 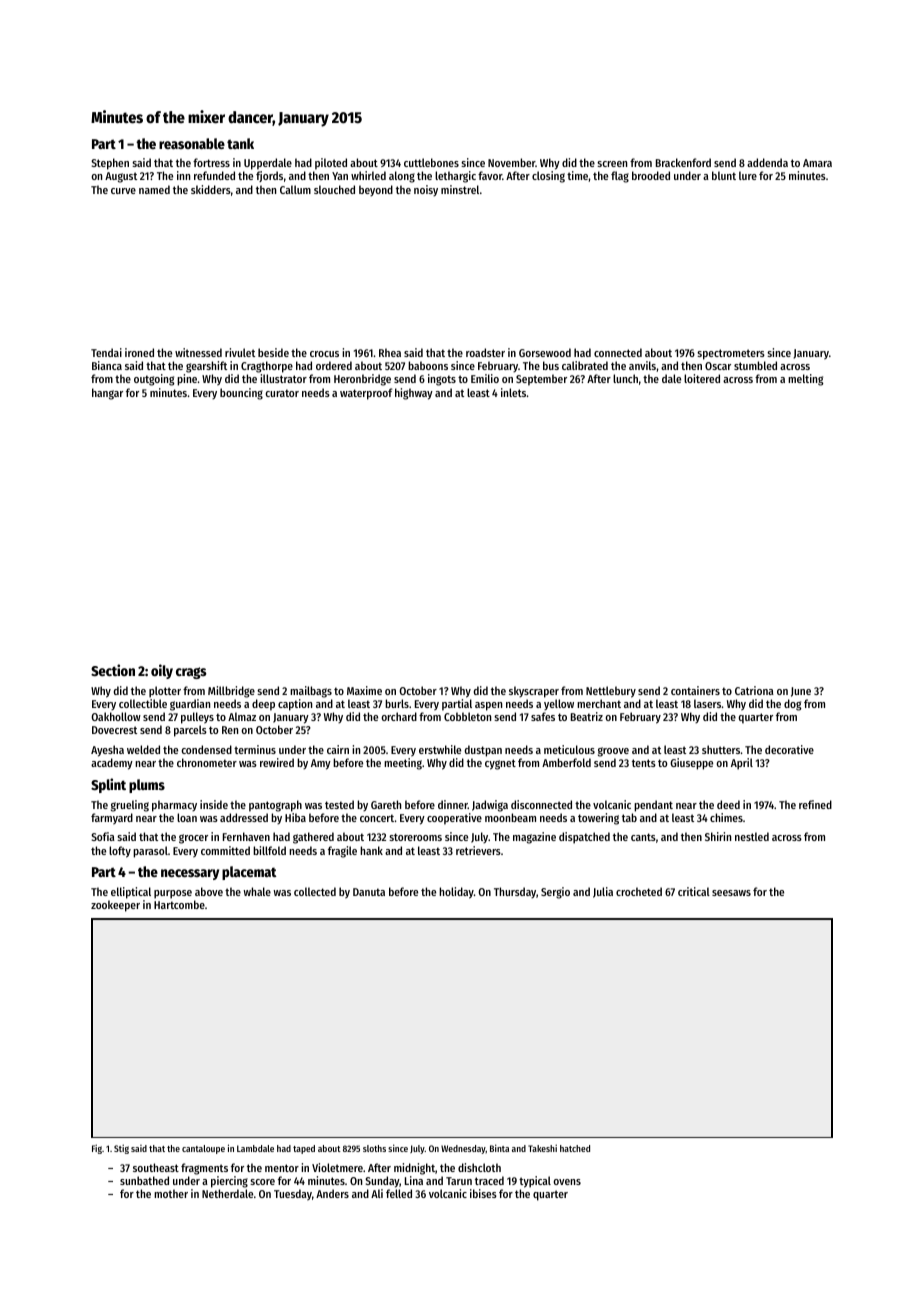 I want to click on Sofia, so click(x=103, y=836).
